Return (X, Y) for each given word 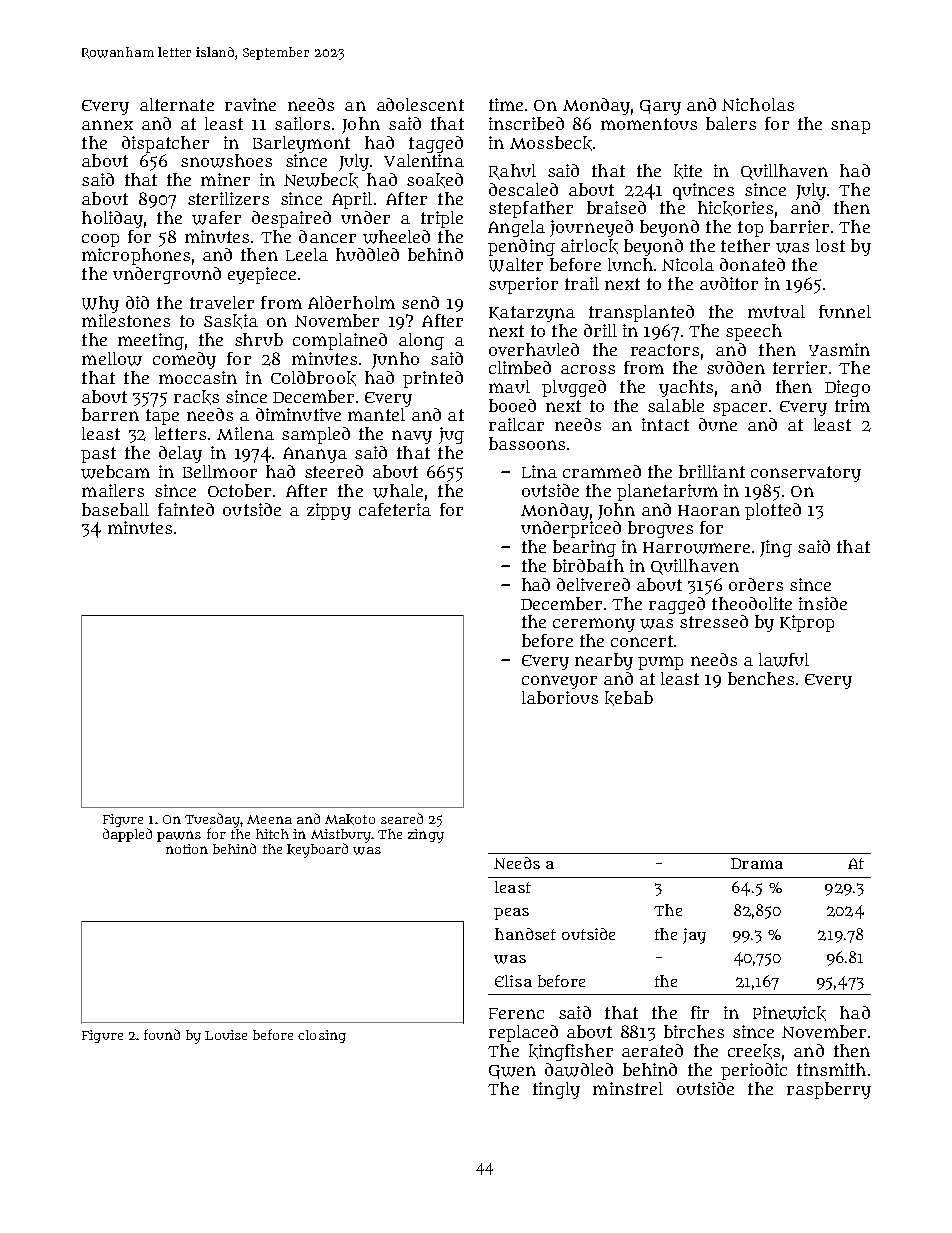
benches (761, 678)
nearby (604, 661)
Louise (226, 1035)
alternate (177, 104)
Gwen (512, 1072)
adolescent (420, 104)
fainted (186, 509)
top (750, 229)
